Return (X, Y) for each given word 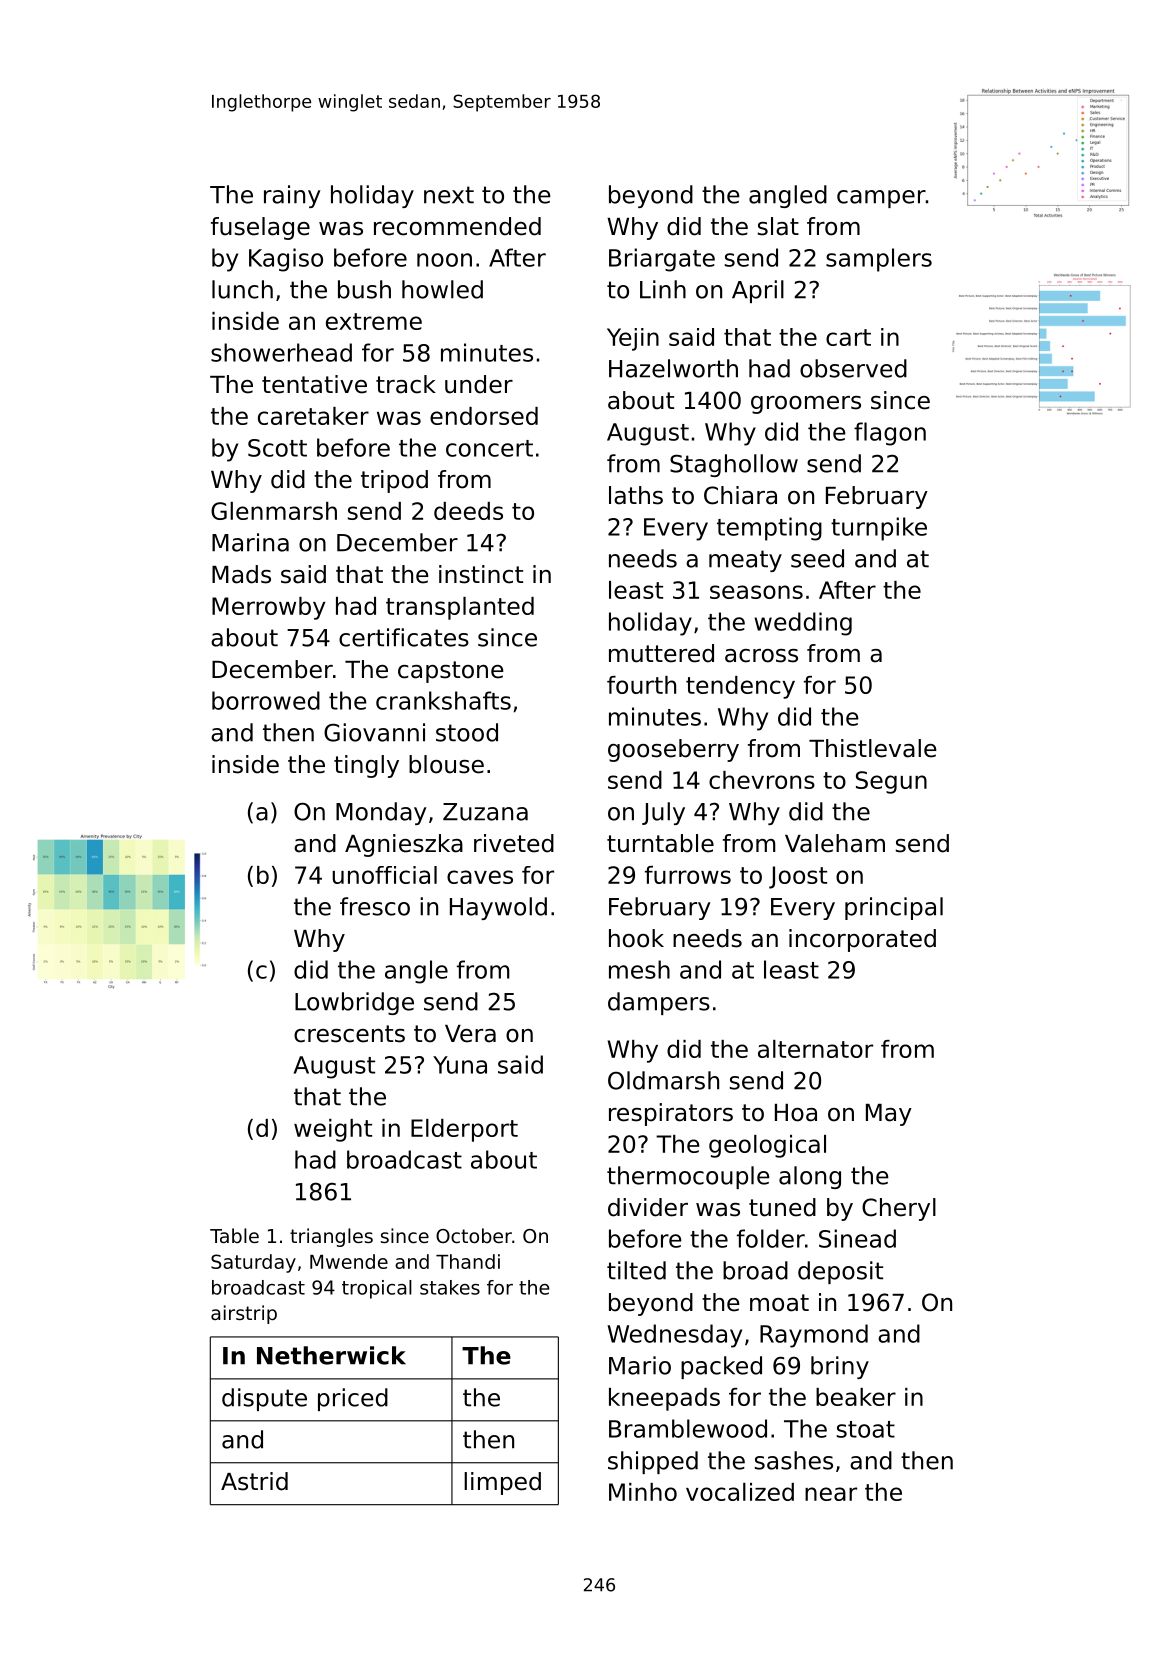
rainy (292, 196)
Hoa (796, 1113)
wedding (803, 624)
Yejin (633, 339)
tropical (377, 1289)
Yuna (460, 1065)
